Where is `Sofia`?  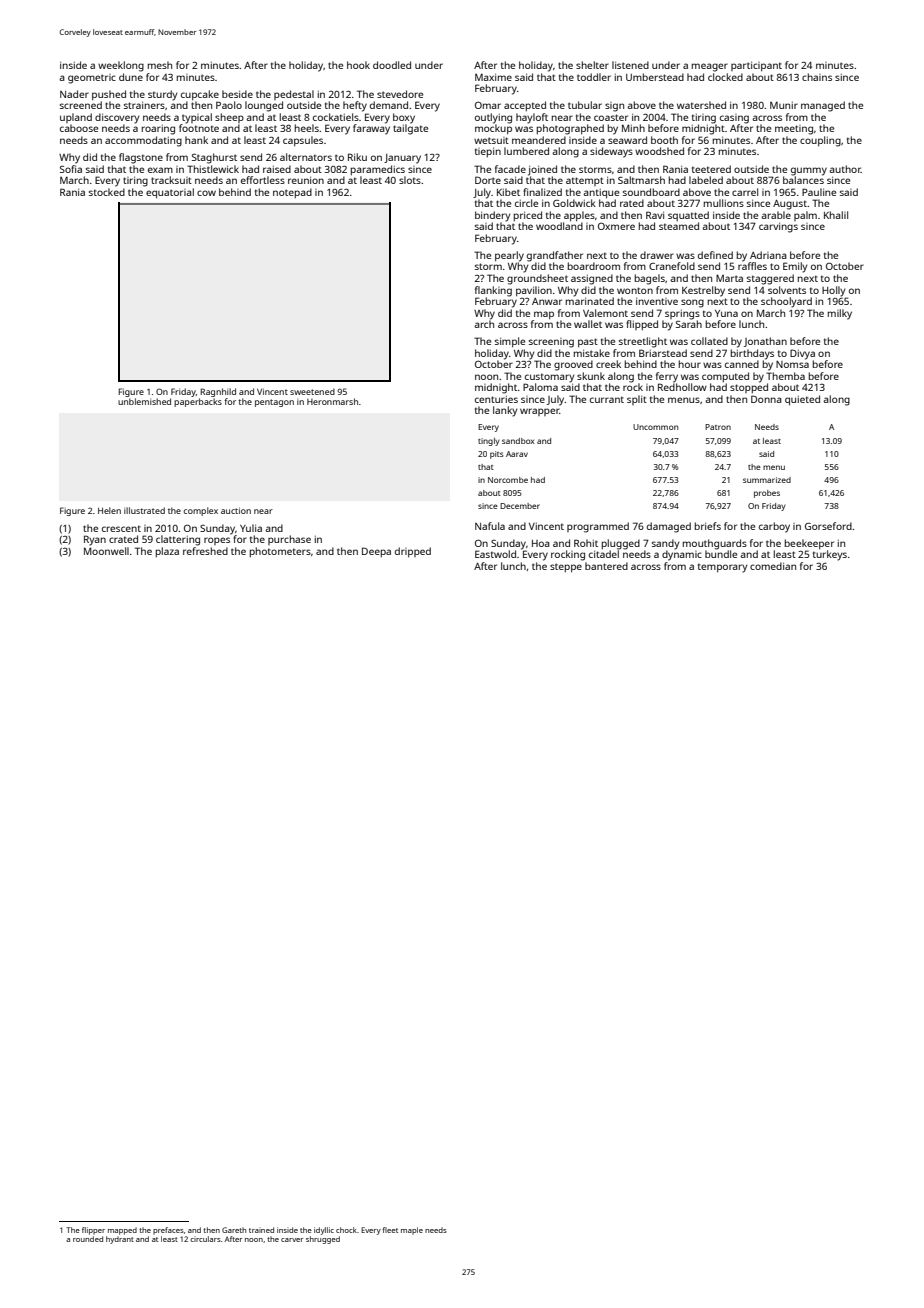
Sofia is located at coordinates (71, 169).
